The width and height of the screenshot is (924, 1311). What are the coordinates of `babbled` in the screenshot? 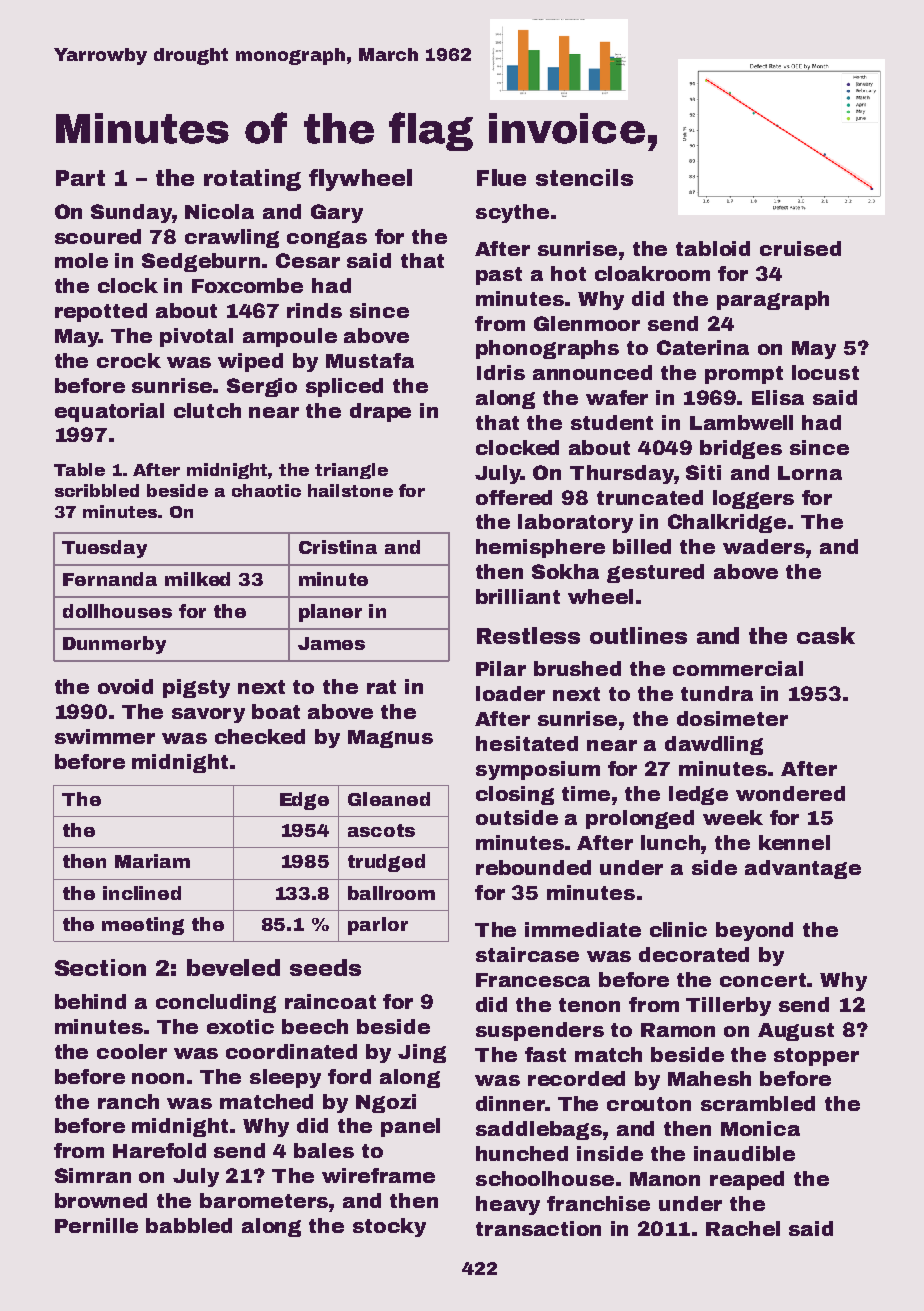 It's located at (189, 1225).
